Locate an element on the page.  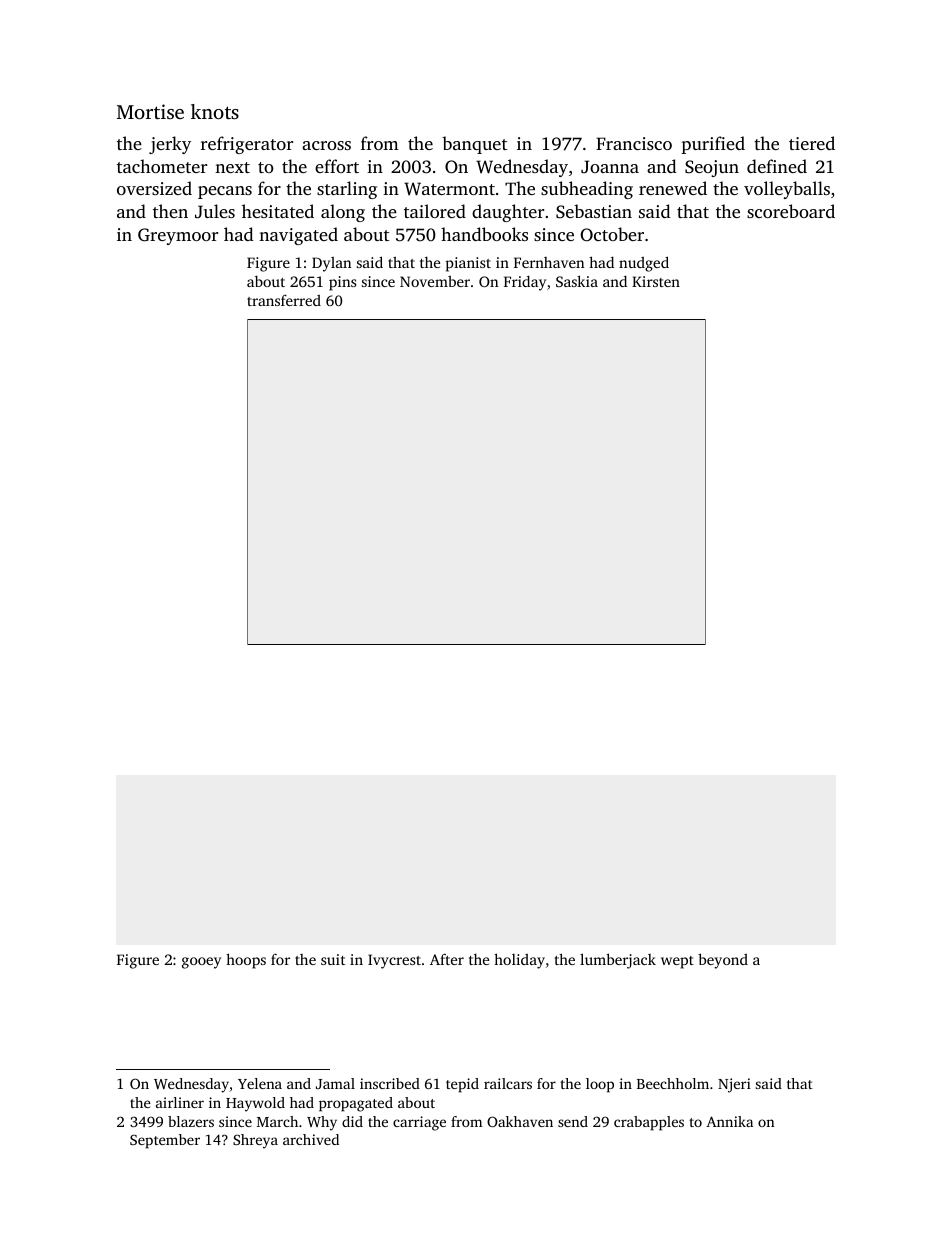
daughter is located at coordinates (508, 213).
